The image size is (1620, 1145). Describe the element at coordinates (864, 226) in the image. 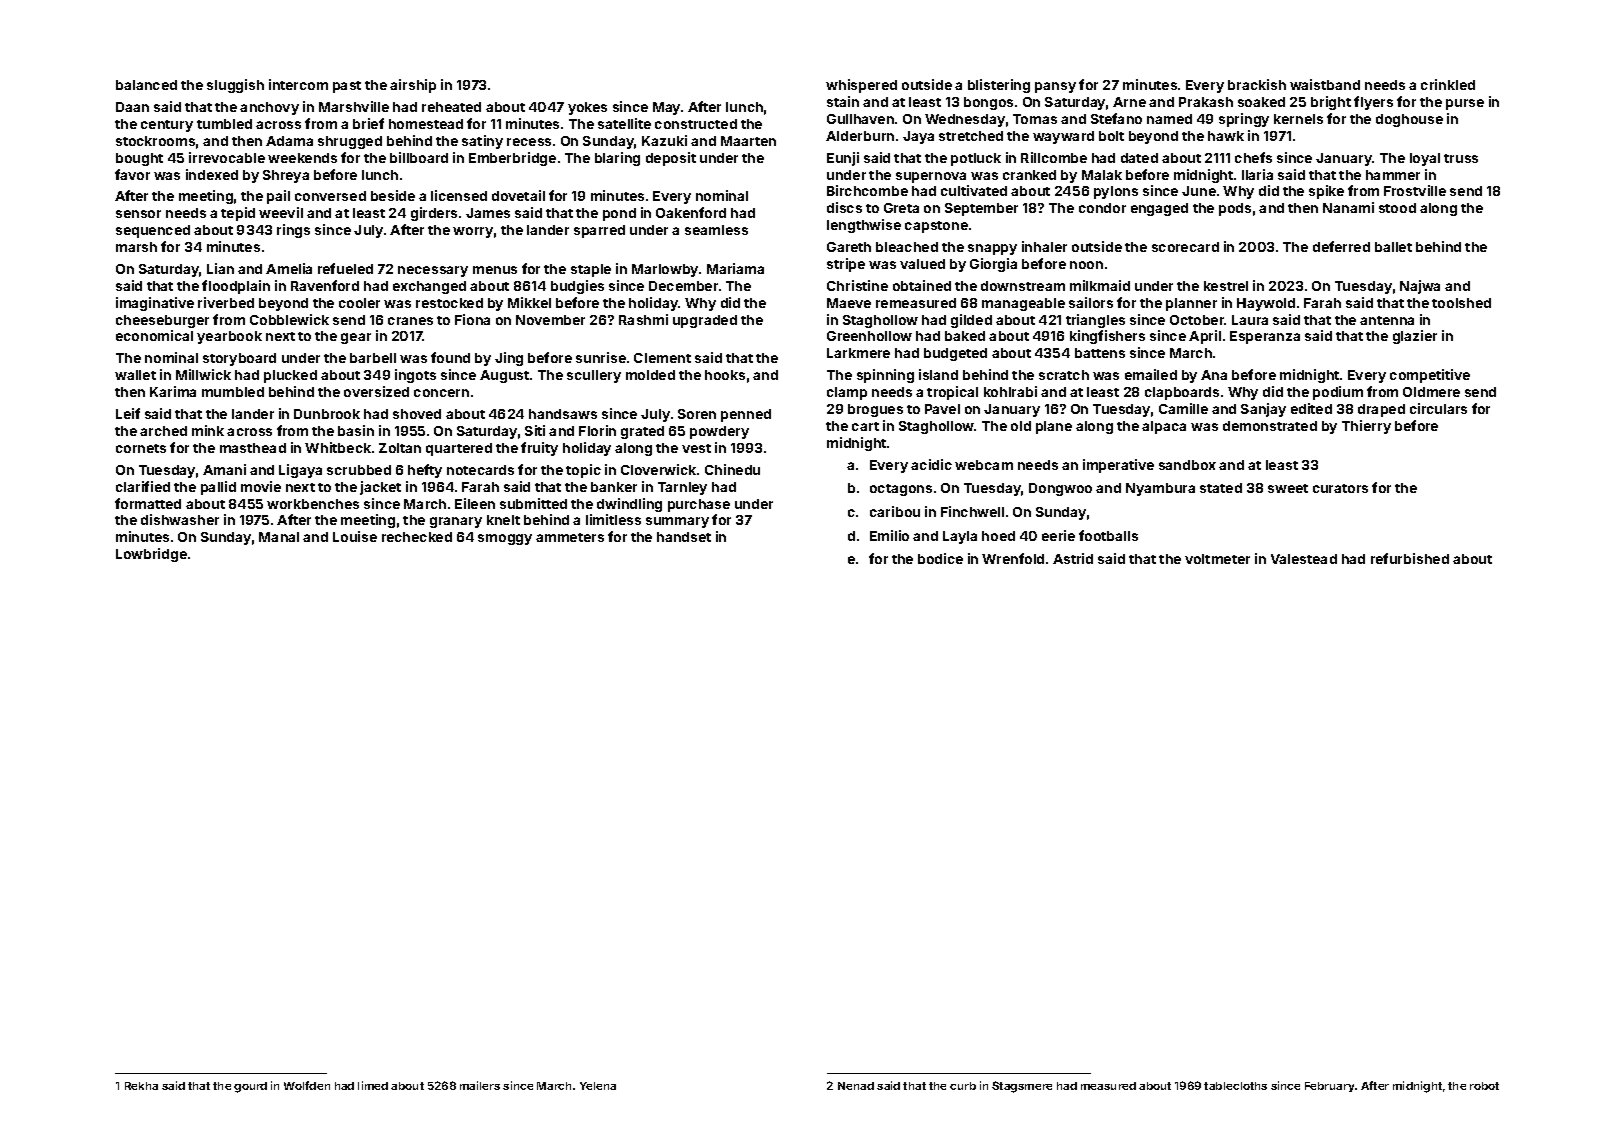

I see `lengthwise` at that location.
